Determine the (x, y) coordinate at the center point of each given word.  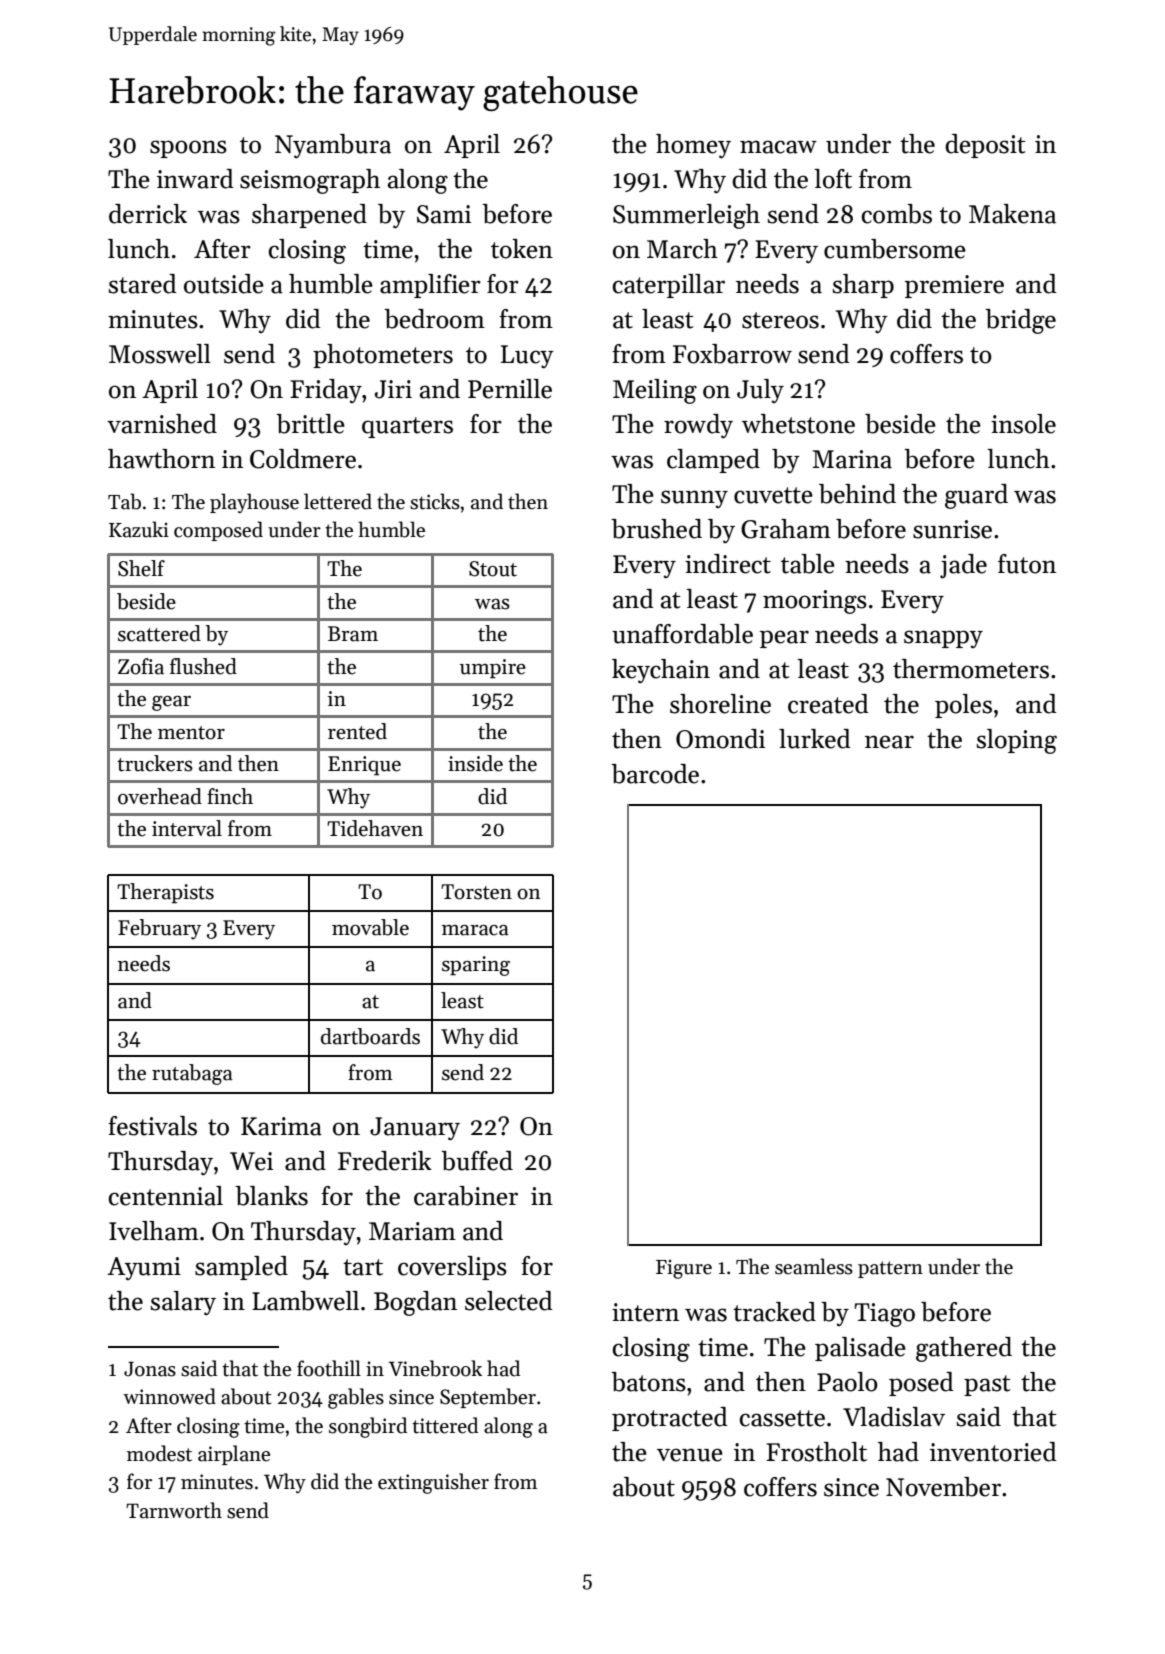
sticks (435, 501)
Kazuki (139, 529)
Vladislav (894, 1417)
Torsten (476, 892)
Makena (1012, 214)
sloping (1016, 741)
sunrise (952, 529)
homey (693, 146)
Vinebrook (435, 1368)
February (159, 929)
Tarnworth (174, 1510)
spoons (188, 149)
